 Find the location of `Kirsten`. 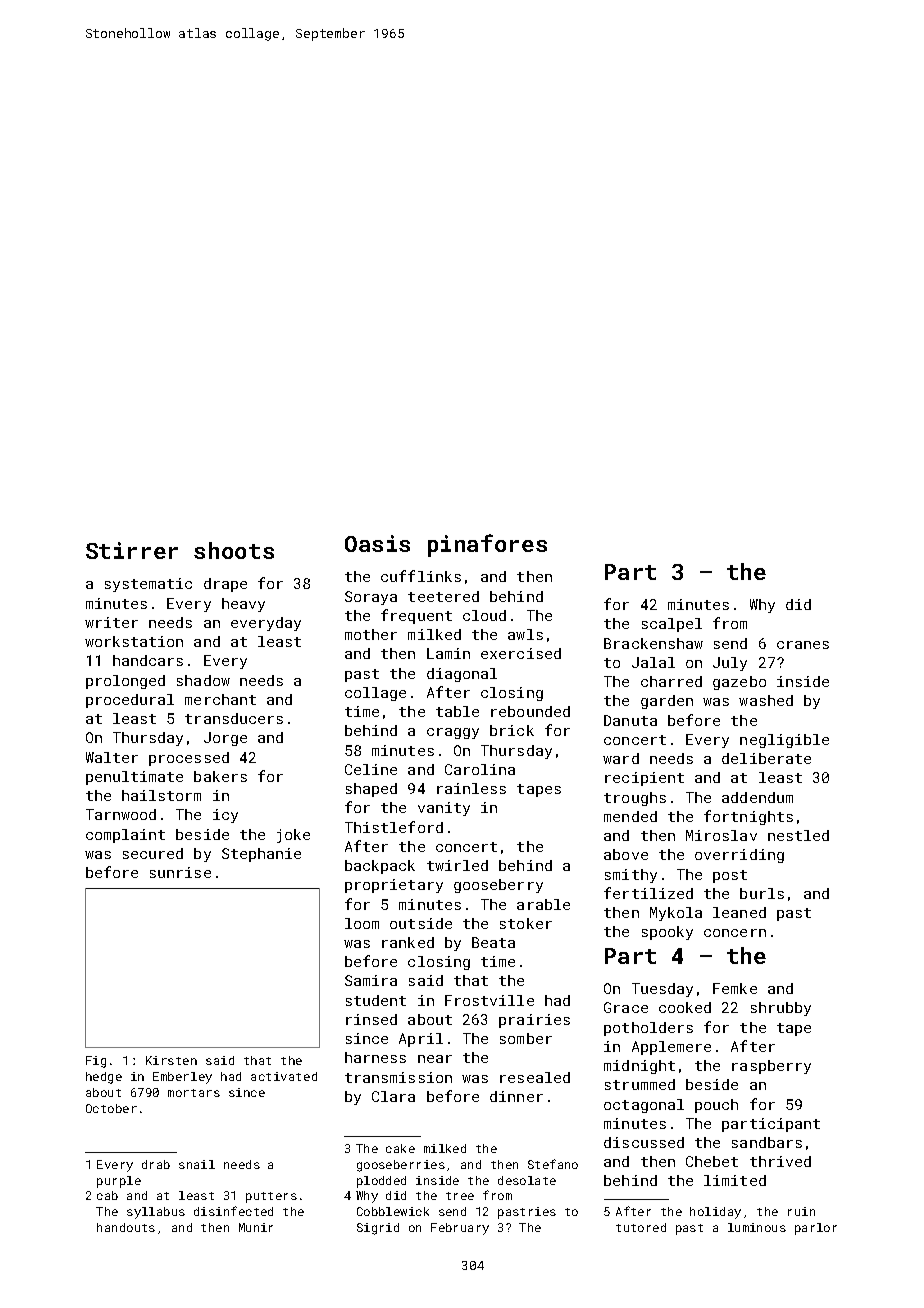

Kirsten is located at coordinates (171, 1060).
